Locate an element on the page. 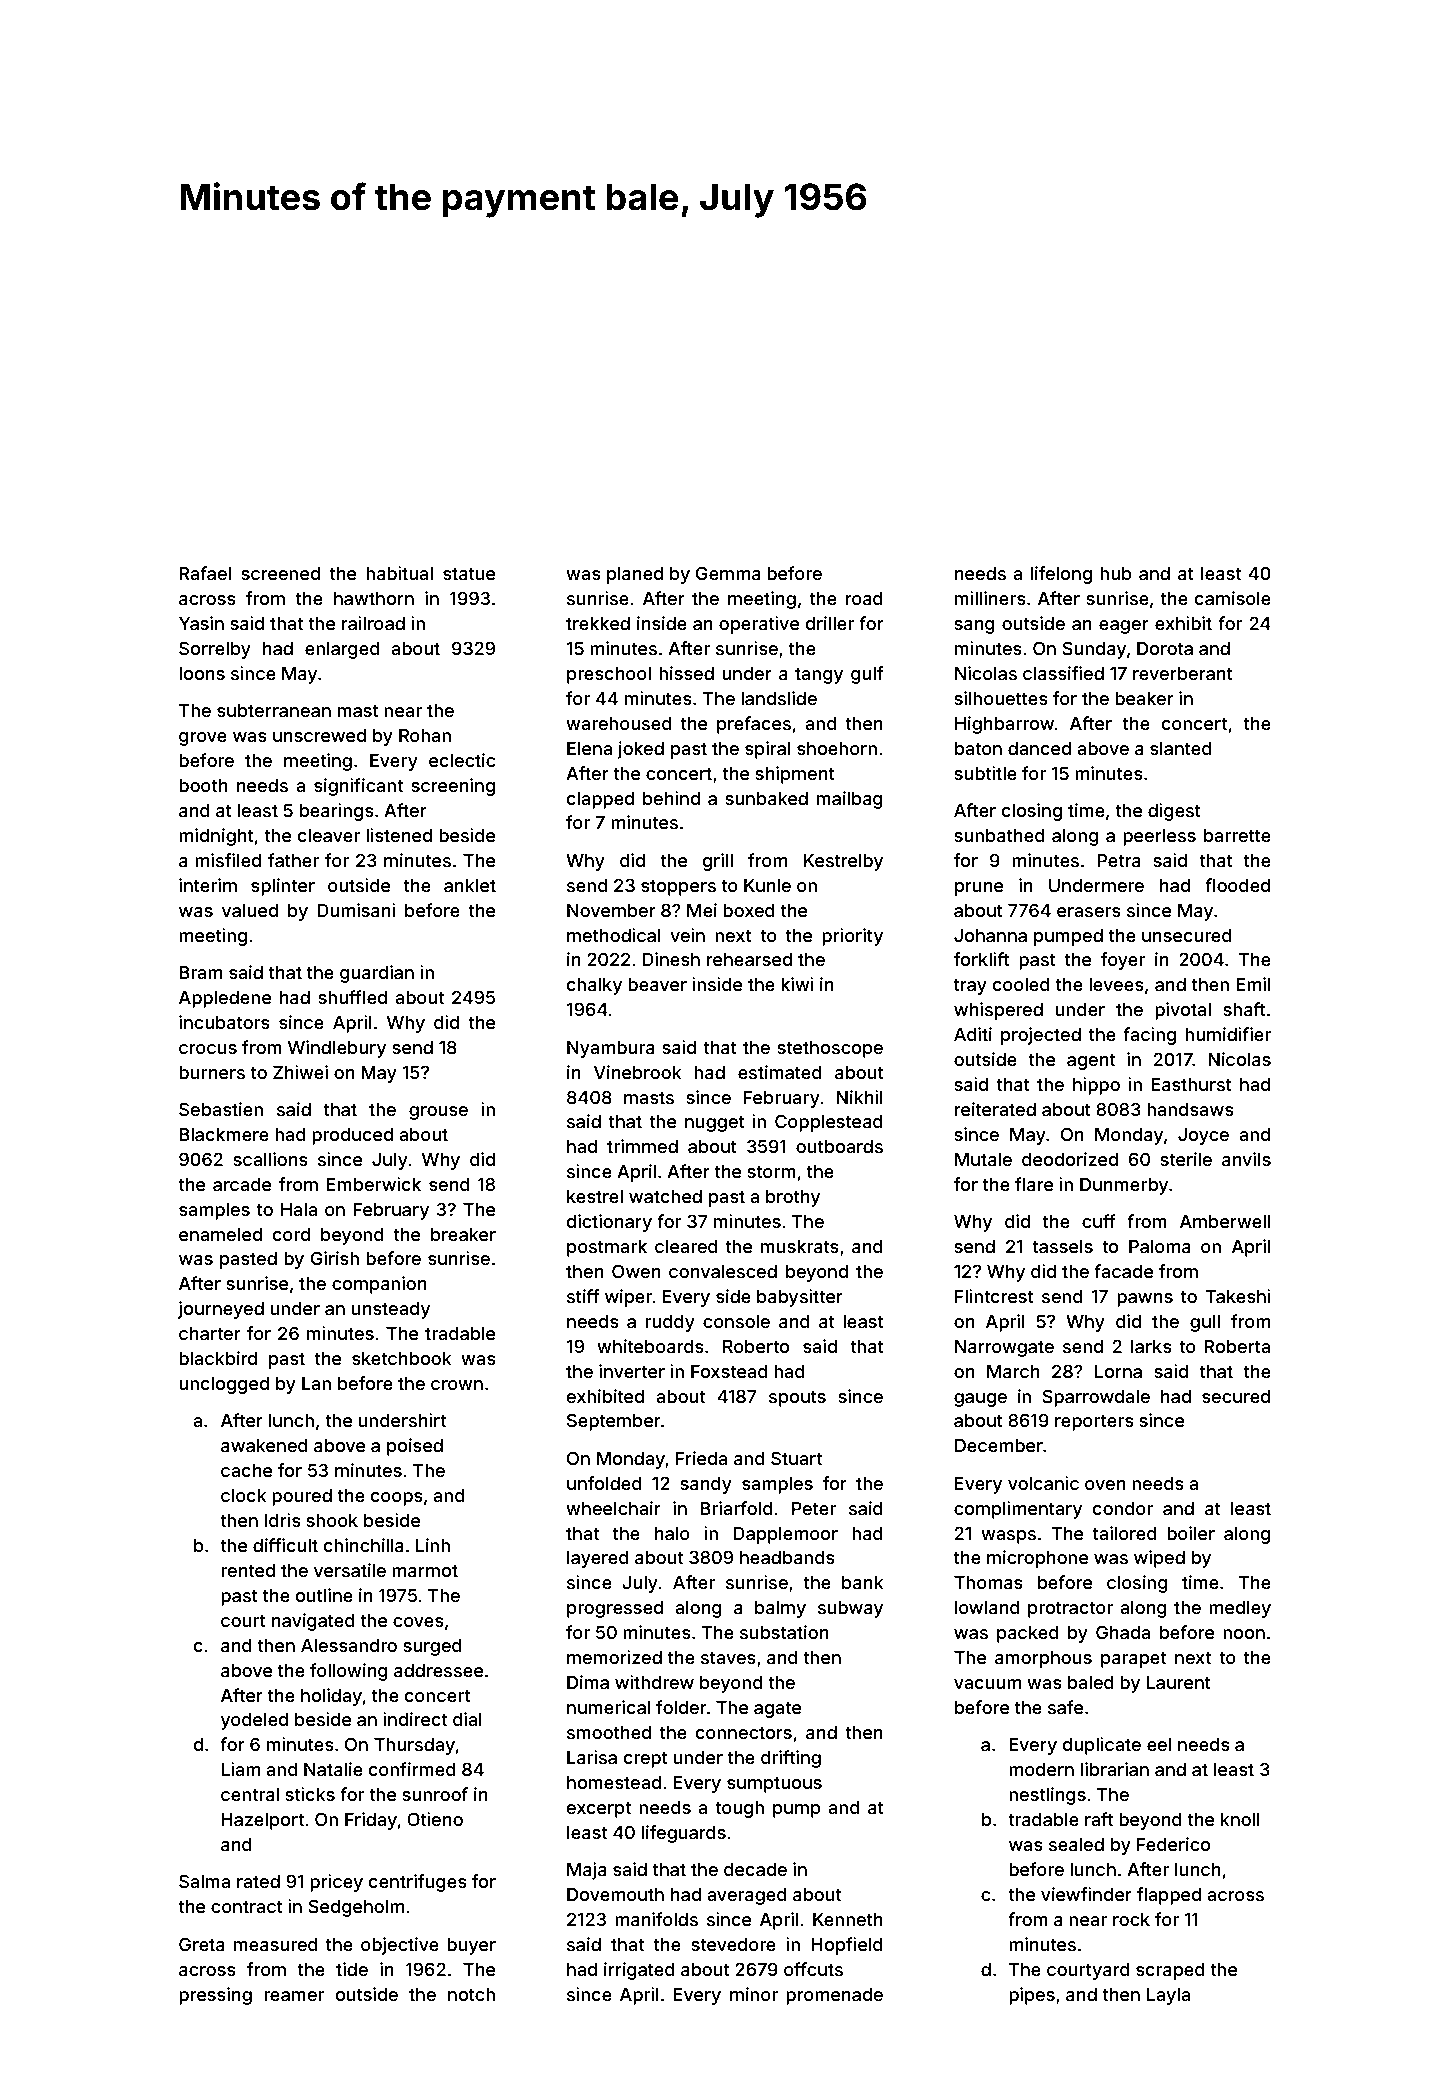 This page has height=2100, width=1450. humidifier is located at coordinates (1228, 1034).
